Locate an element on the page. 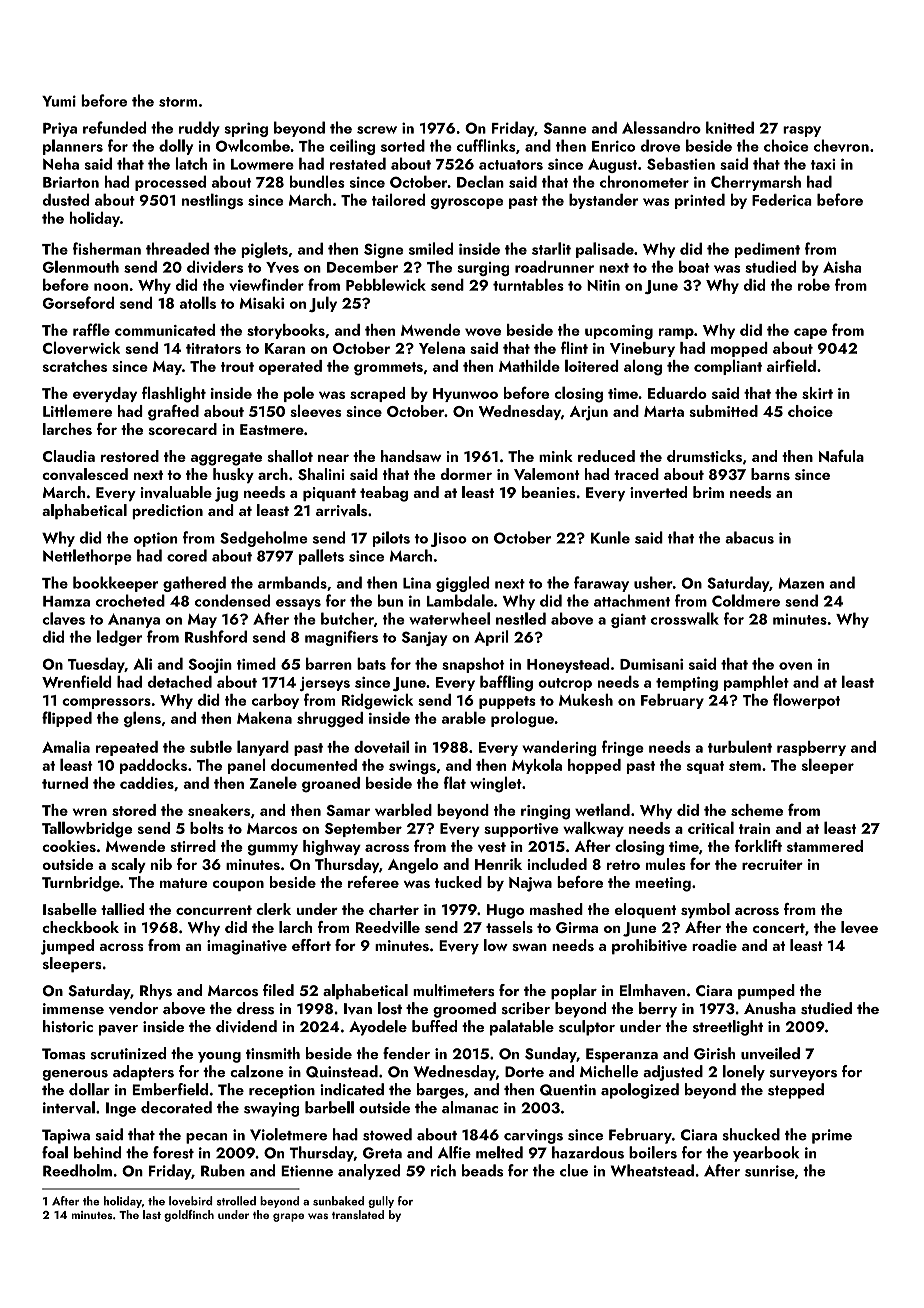  coupon is located at coordinates (238, 885).
